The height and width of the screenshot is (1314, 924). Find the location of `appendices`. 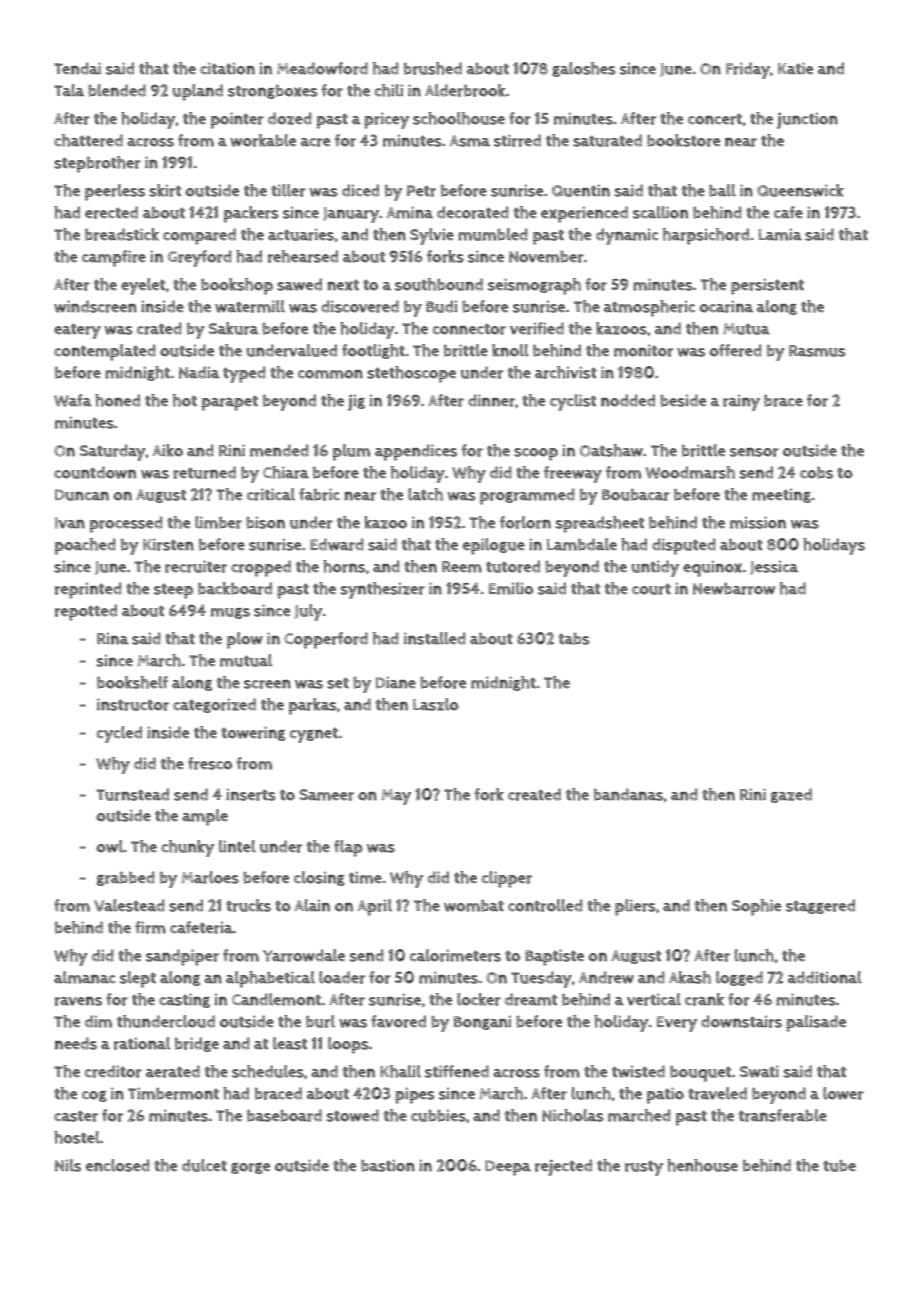

appendices is located at coordinates (416, 452).
